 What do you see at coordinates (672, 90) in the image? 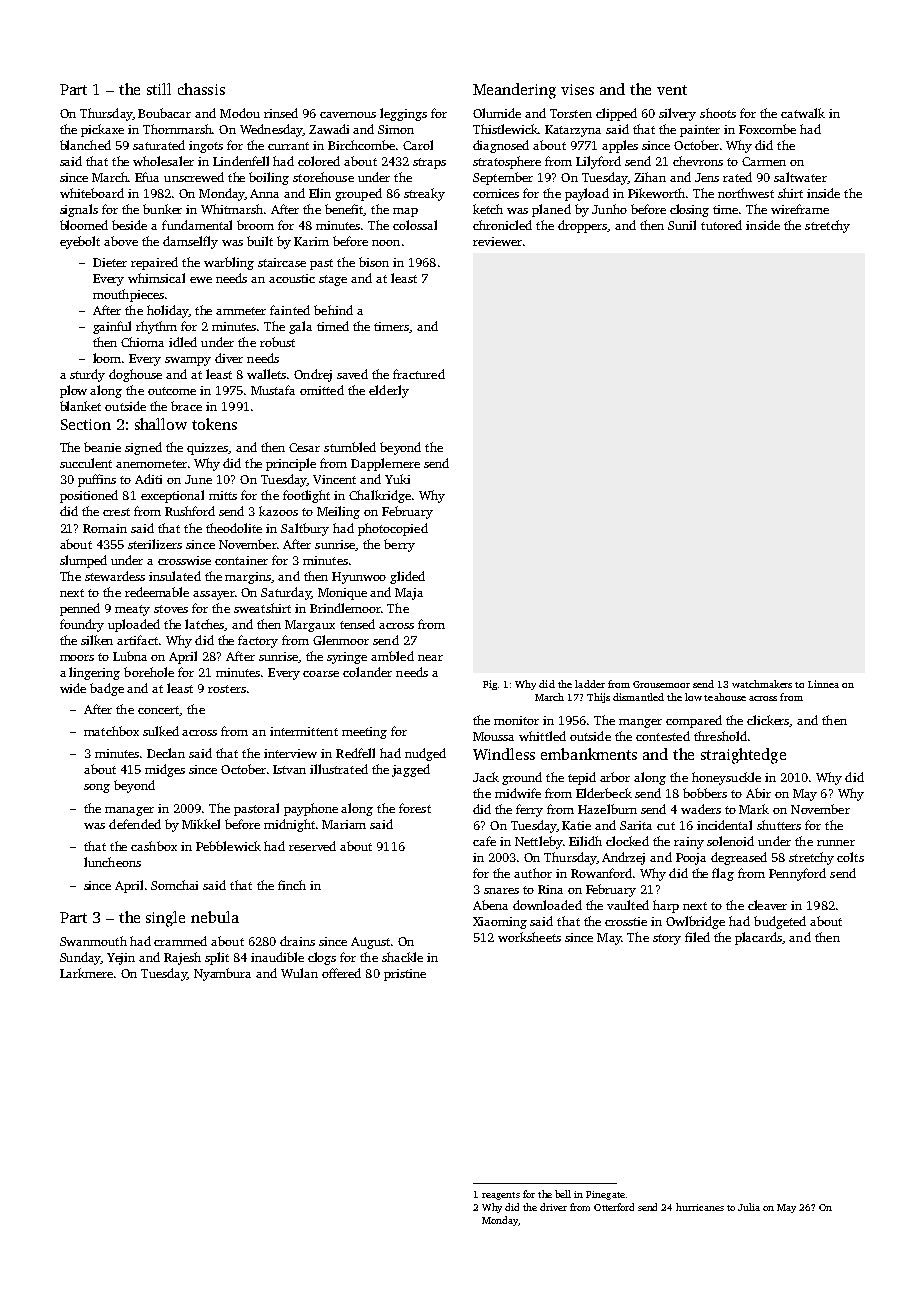
I see `vent` at bounding box center [672, 90].
